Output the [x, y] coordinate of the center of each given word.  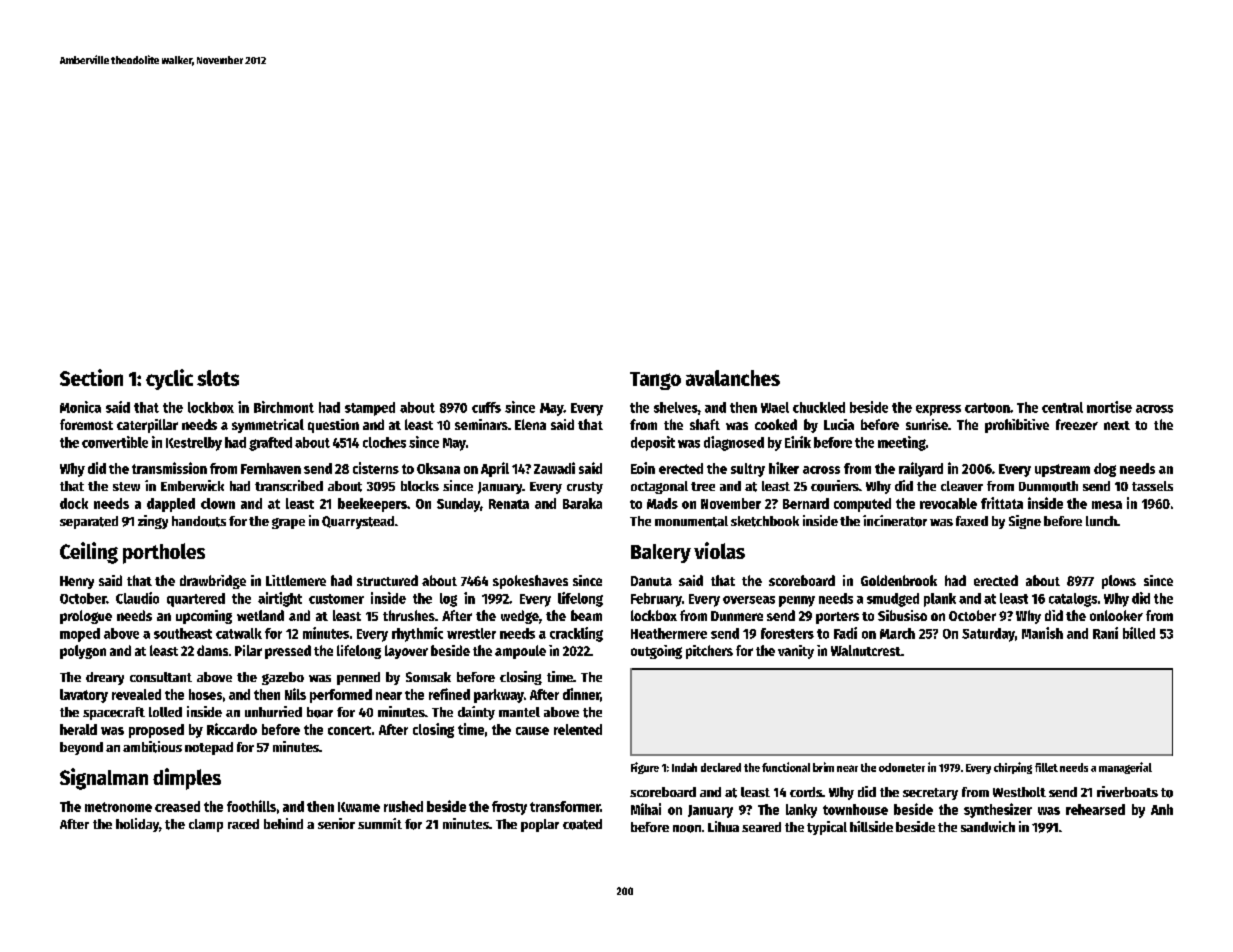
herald [78, 729]
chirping [1013, 768]
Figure [645, 768]
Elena [530, 424]
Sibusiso [902, 615]
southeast [183, 633]
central [1062, 407]
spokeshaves [530, 582]
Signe [1025, 522]
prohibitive [1017, 426]
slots [218, 378]
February [656, 600]
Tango [655, 381]
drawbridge [213, 582]
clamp [206, 825]
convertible [115, 442]
